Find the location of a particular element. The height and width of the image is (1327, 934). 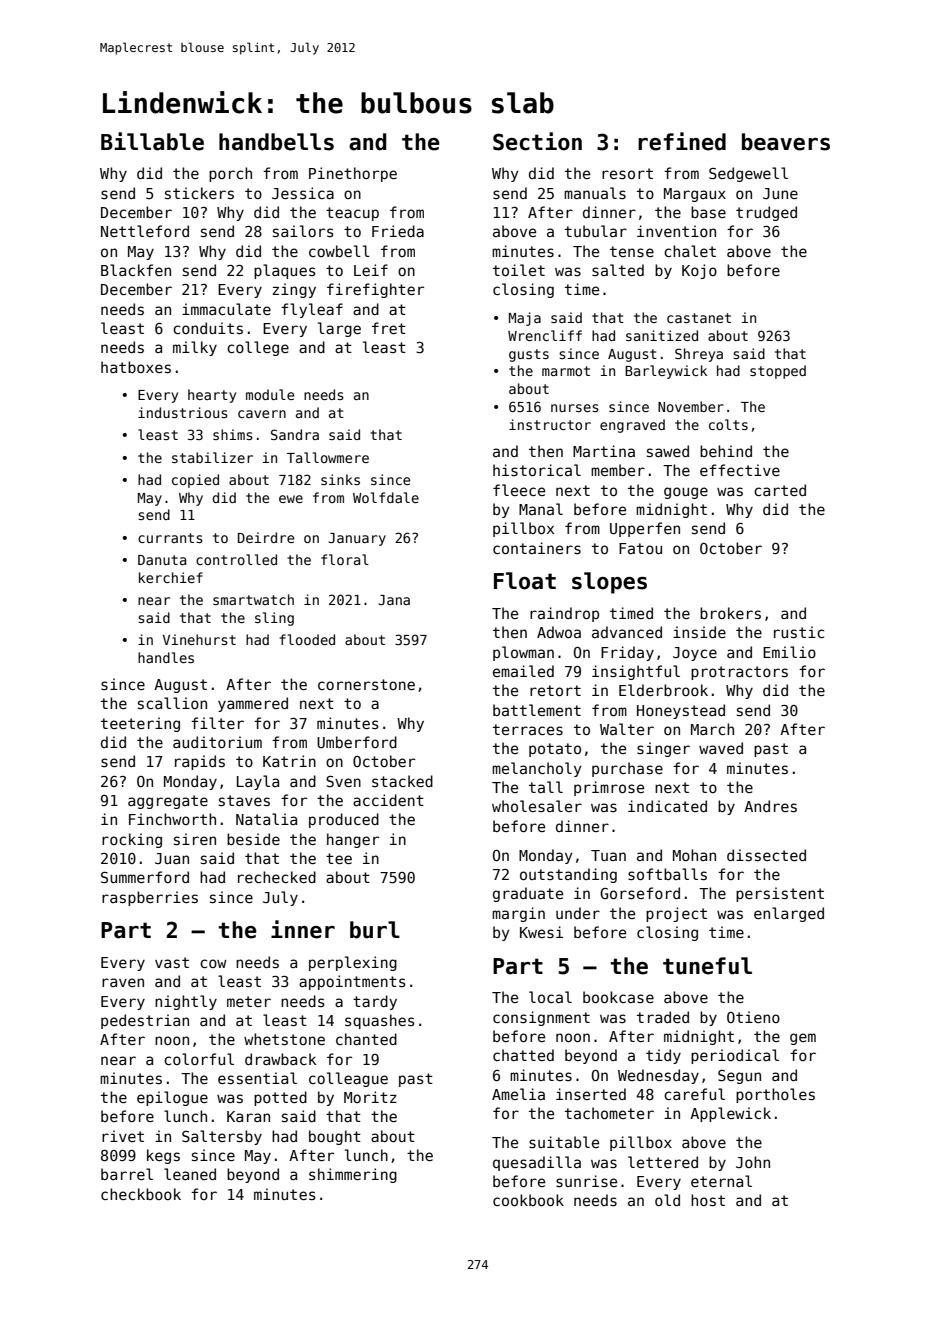

beavers is located at coordinates (786, 142).
